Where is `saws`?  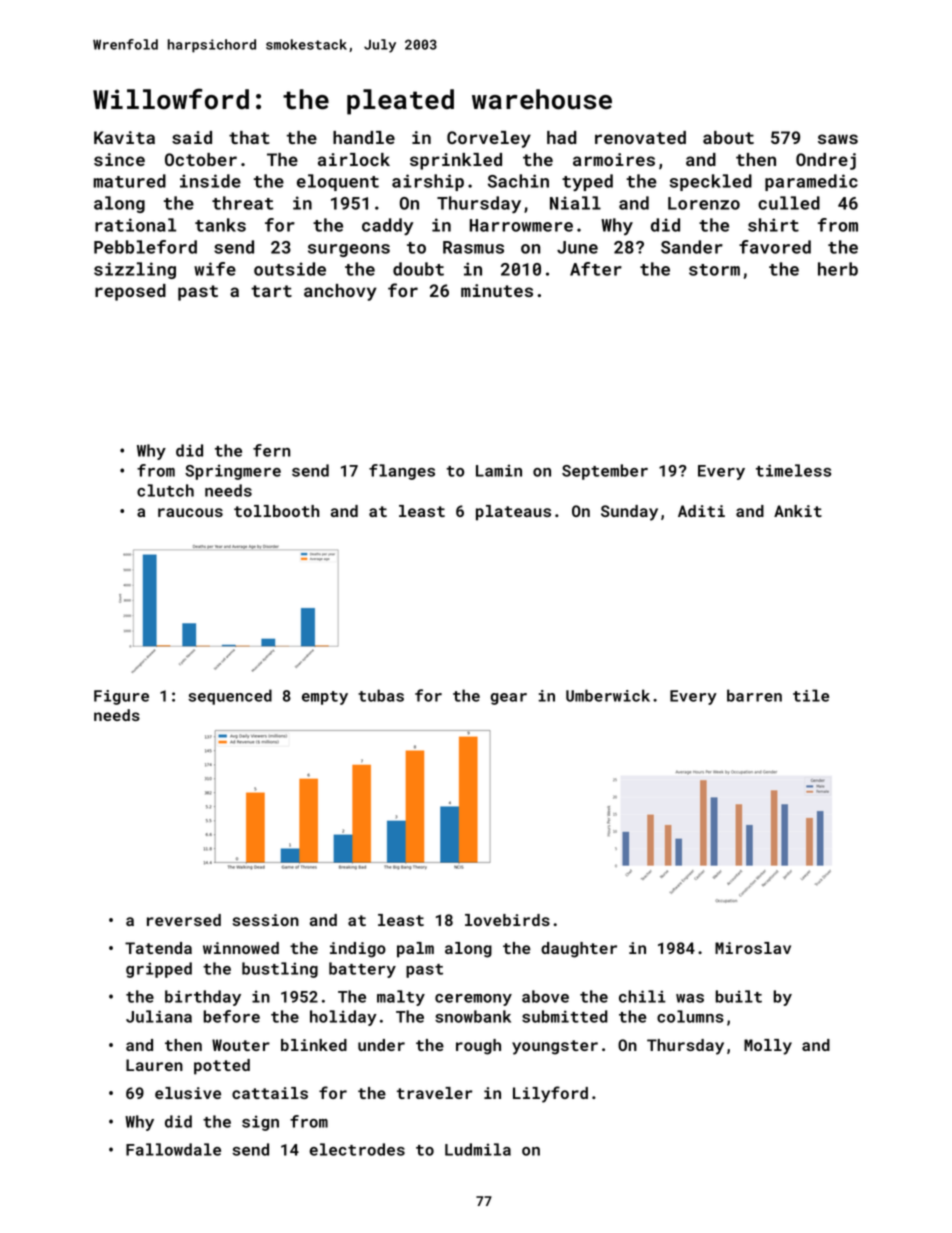 saws is located at coordinates (838, 139).
